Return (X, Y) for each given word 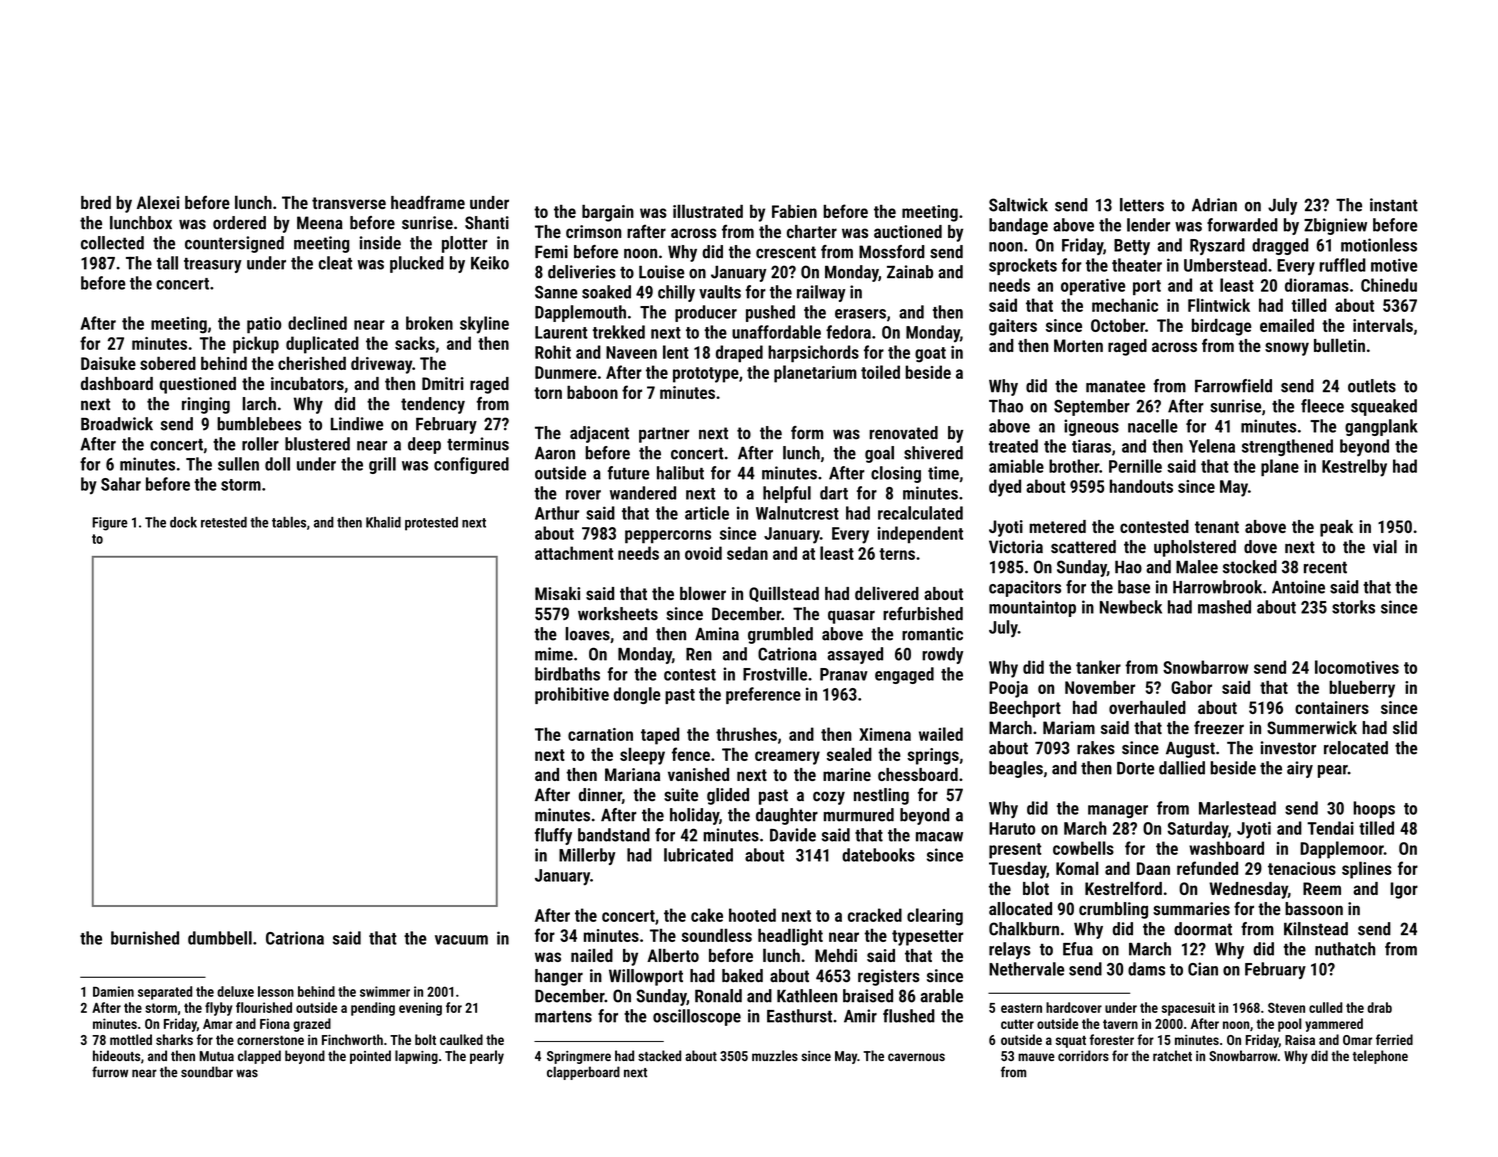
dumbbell (220, 938)
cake (707, 915)
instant (1394, 205)
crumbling (1113, 910)
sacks (415, 343)
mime (554, 654)
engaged (904, 675)
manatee (1115, 386)
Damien (113, 991)
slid (1405, 728)
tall (167, 263)
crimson (593, 231)
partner (664, 435)
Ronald (718, 996)
